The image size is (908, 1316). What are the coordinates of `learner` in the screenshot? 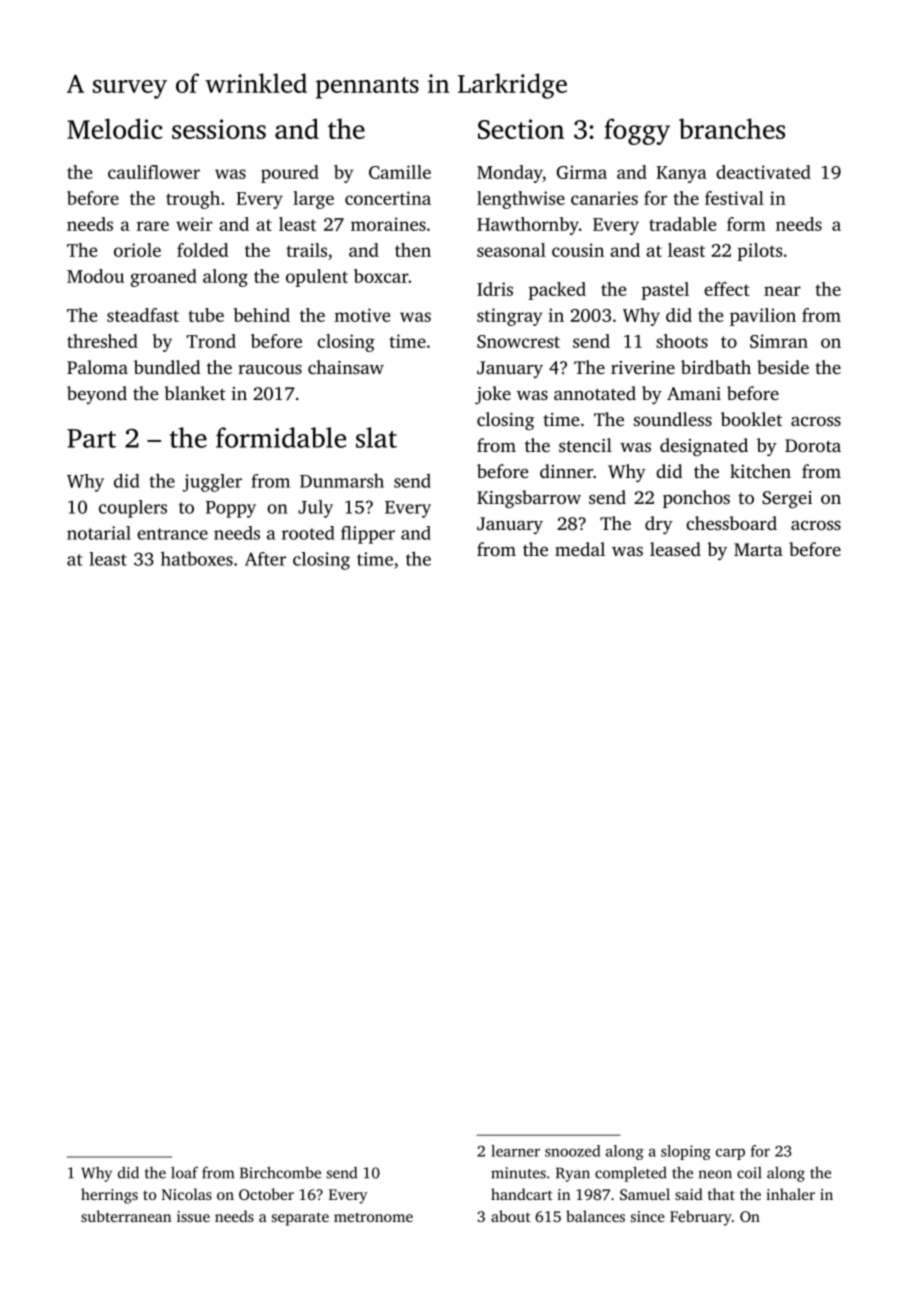 It's located at (515, 1151).
